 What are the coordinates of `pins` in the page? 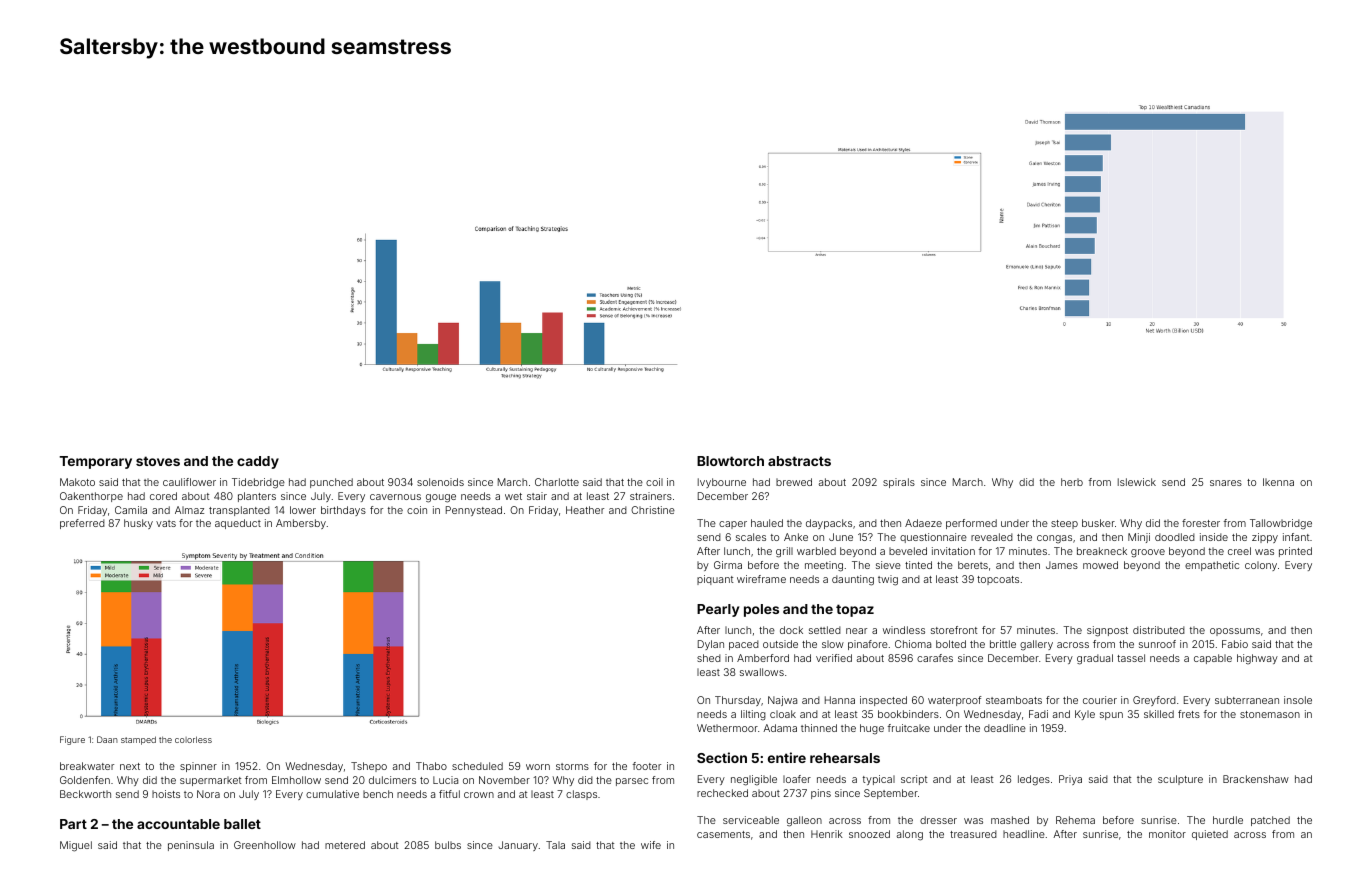 It's located at (821, 794).
